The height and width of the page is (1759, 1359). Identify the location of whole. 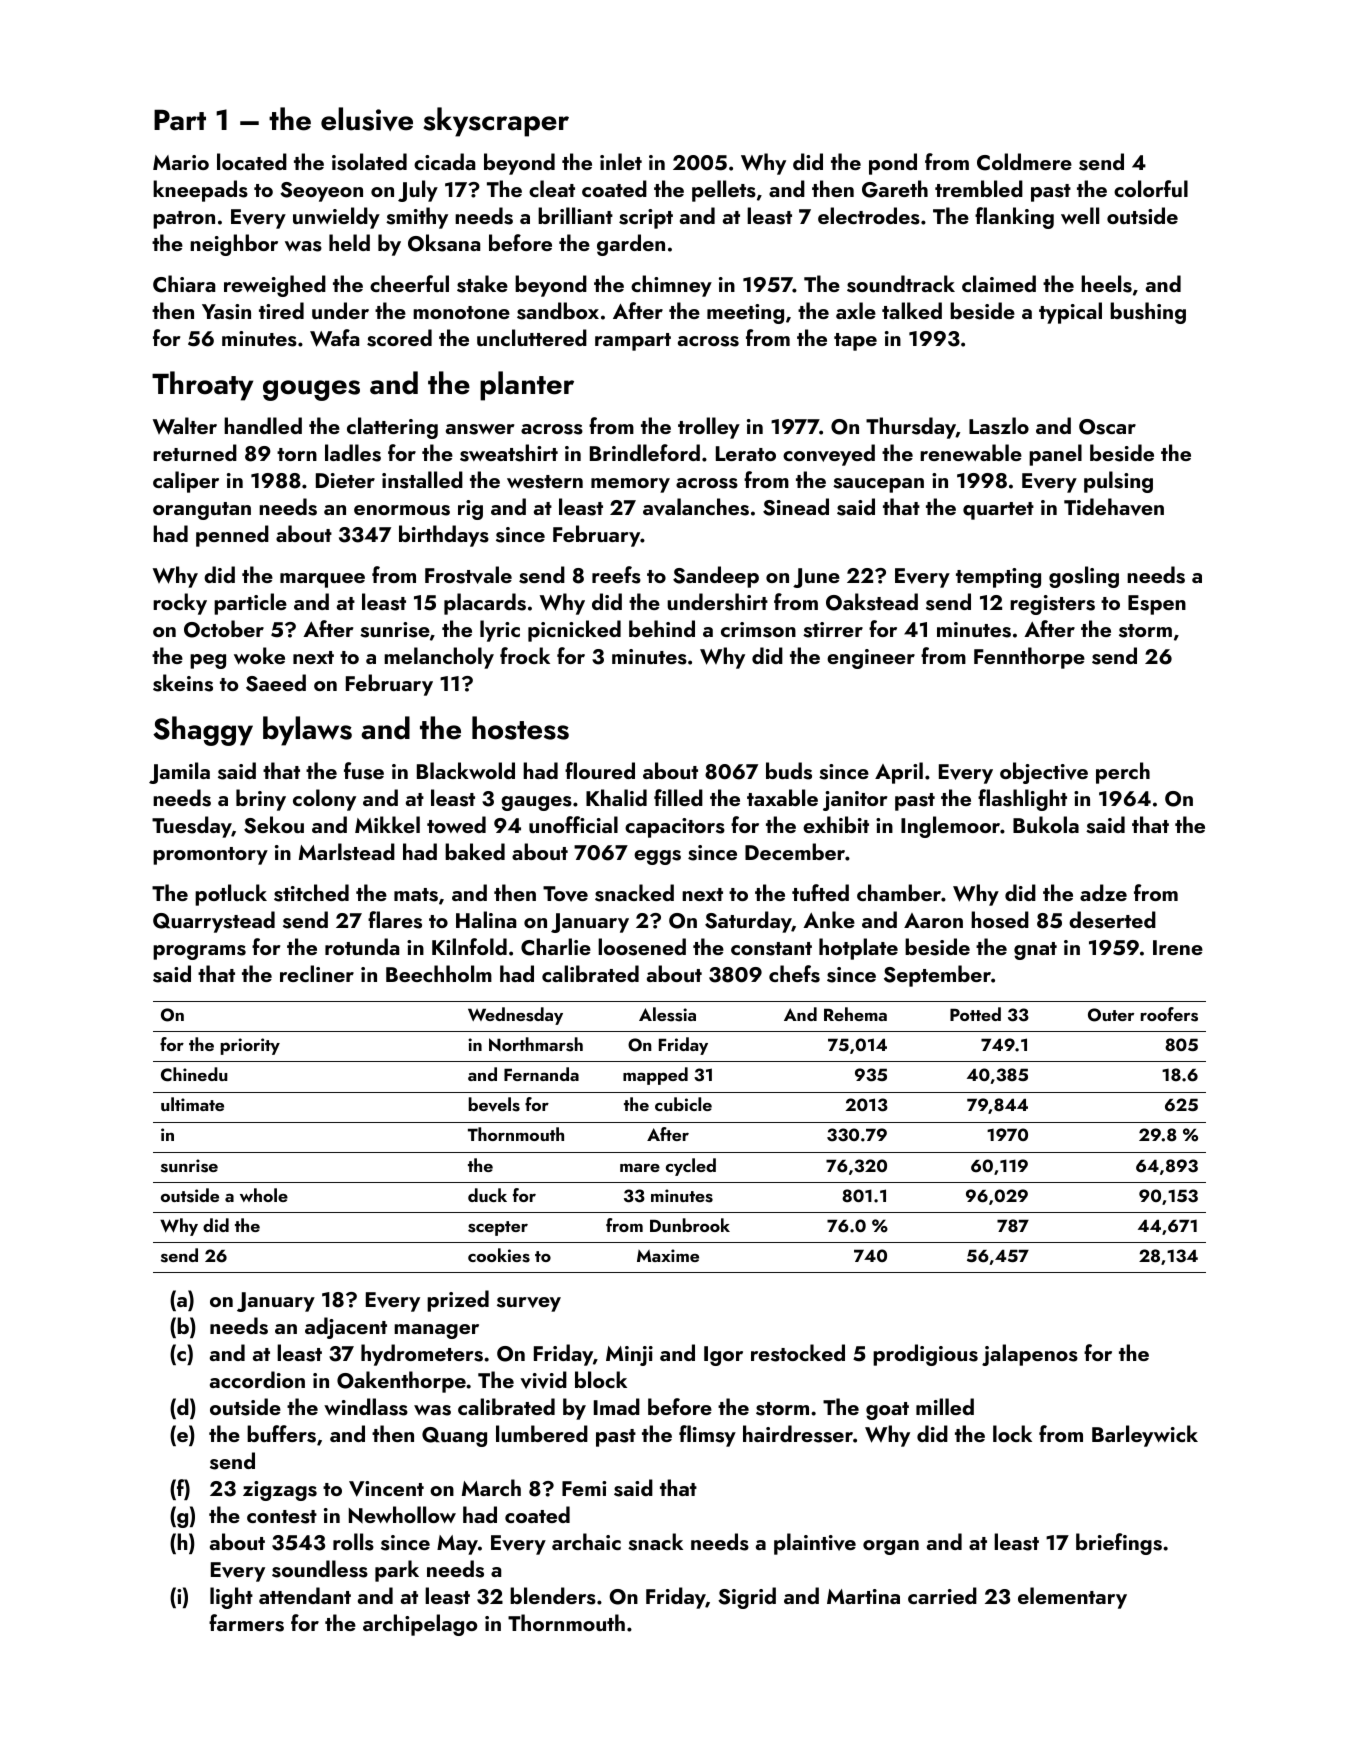
(264, 1195).
